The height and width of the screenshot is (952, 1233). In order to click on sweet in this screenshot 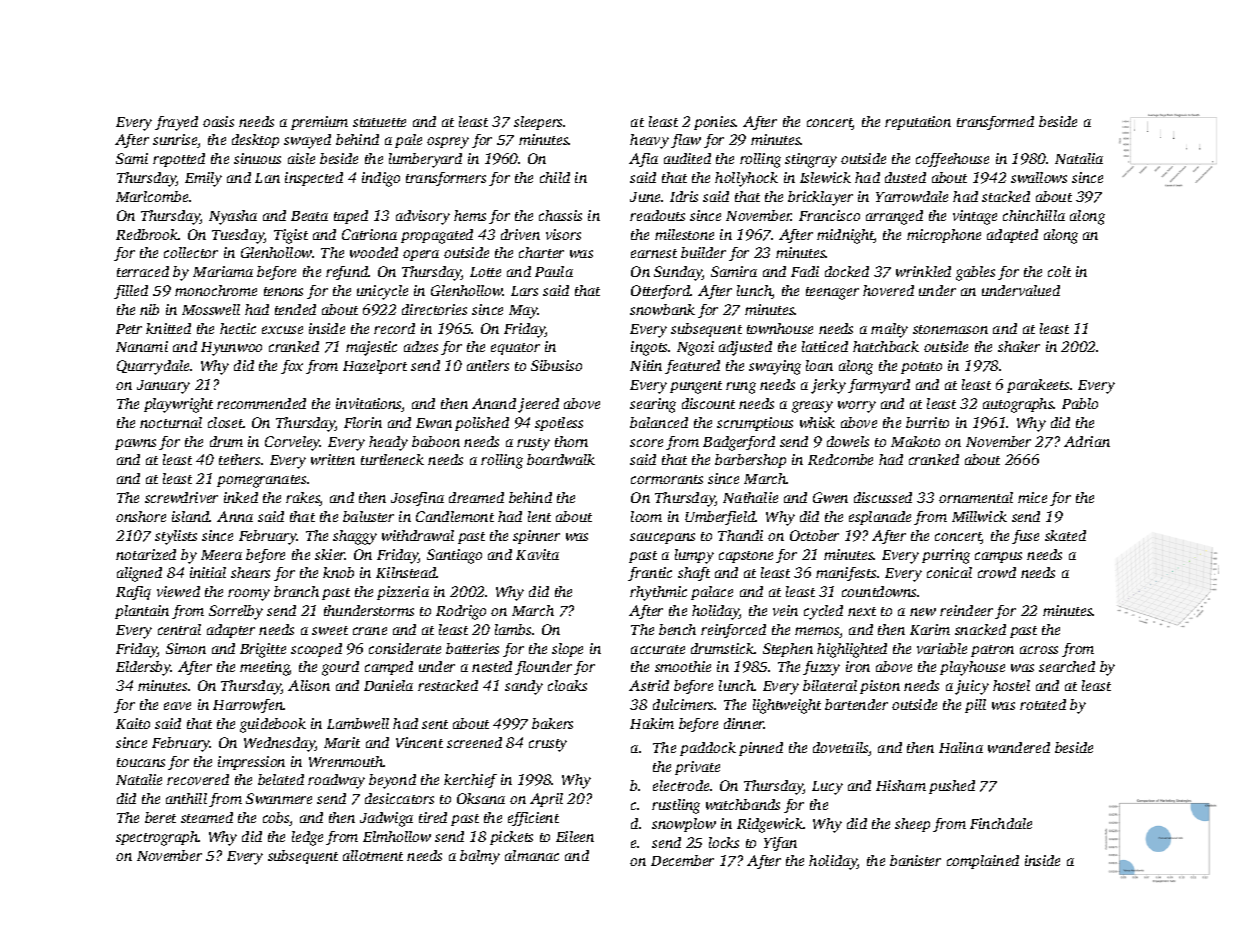, I will do `click(330, 630)`.
